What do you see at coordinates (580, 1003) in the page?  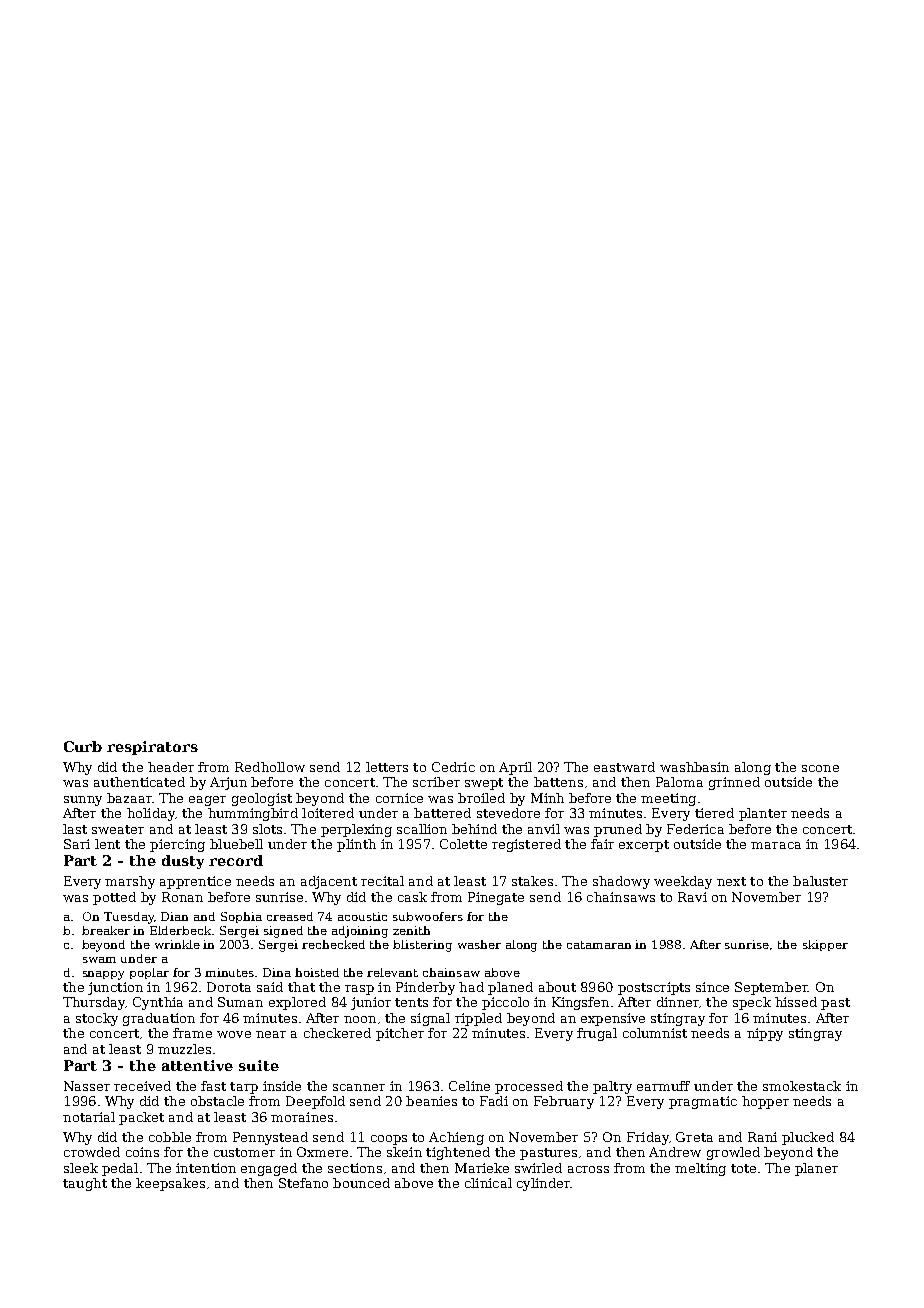 I see `Kingsfen` at bounding box center [580, 1003].
